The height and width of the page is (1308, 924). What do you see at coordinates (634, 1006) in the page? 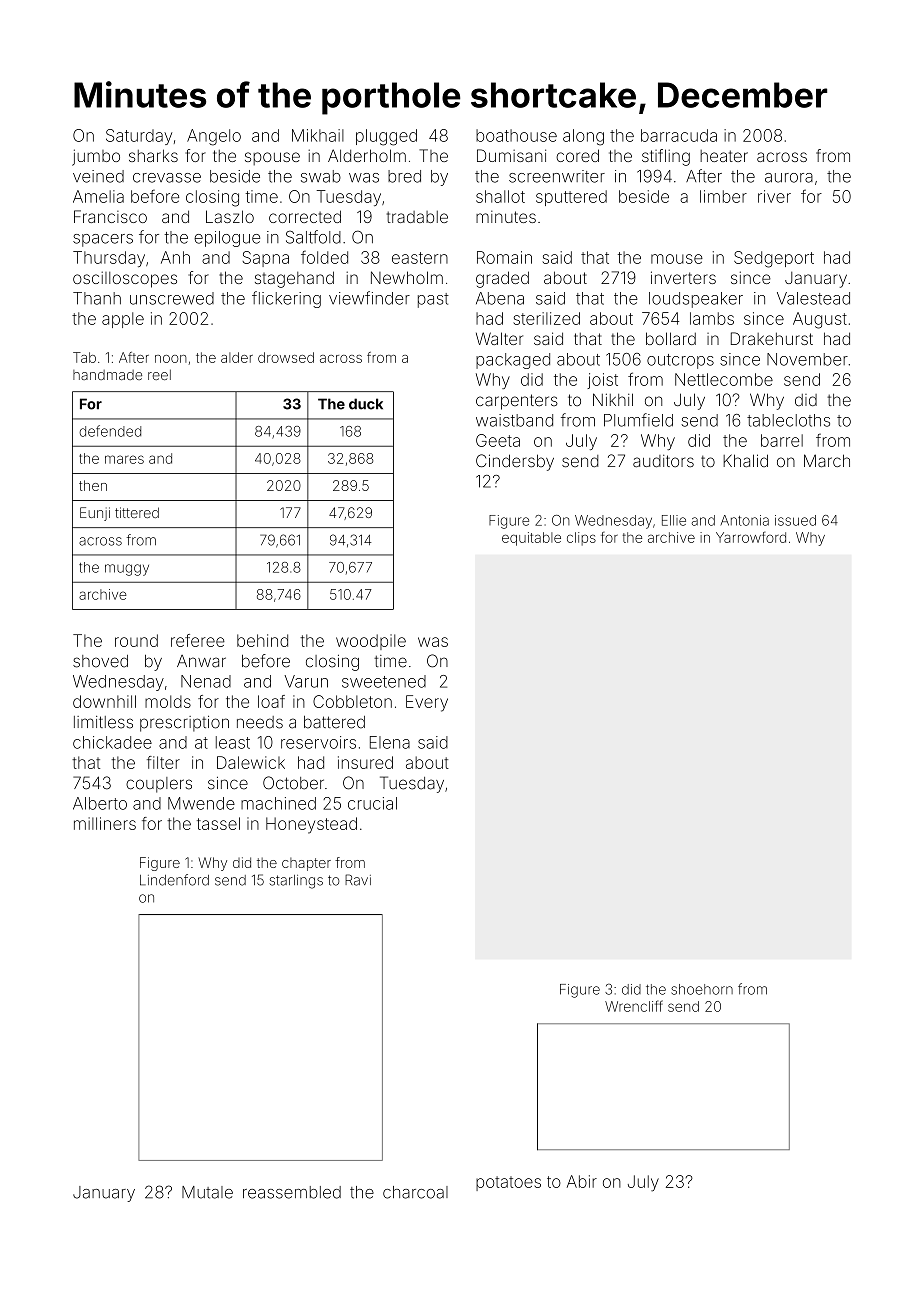
I see `Wrencliff` at bounding box center [634, 1006].
